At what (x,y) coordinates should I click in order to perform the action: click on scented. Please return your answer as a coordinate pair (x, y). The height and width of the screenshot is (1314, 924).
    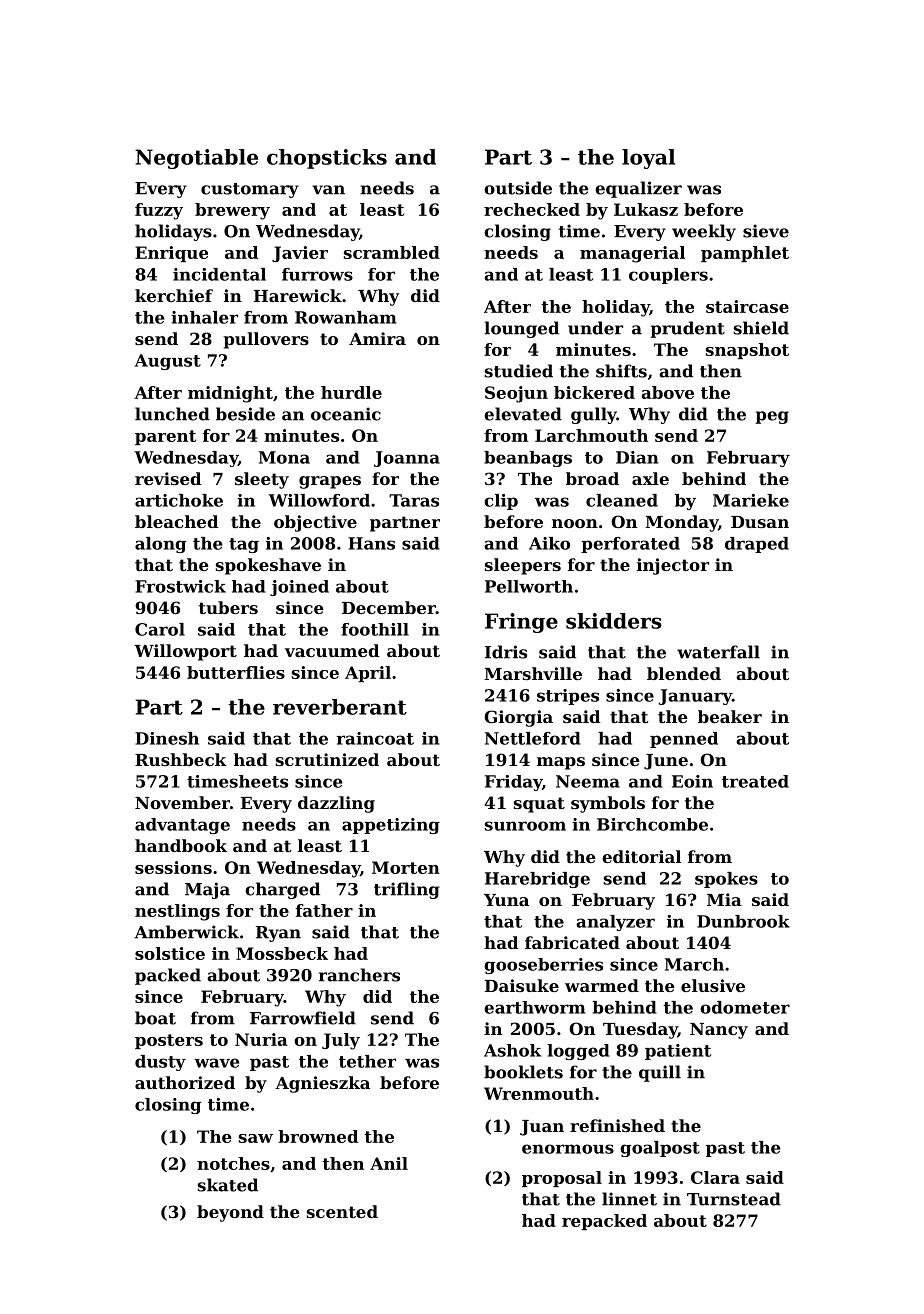
    Looking at the image, I should click on (342, 1211).
